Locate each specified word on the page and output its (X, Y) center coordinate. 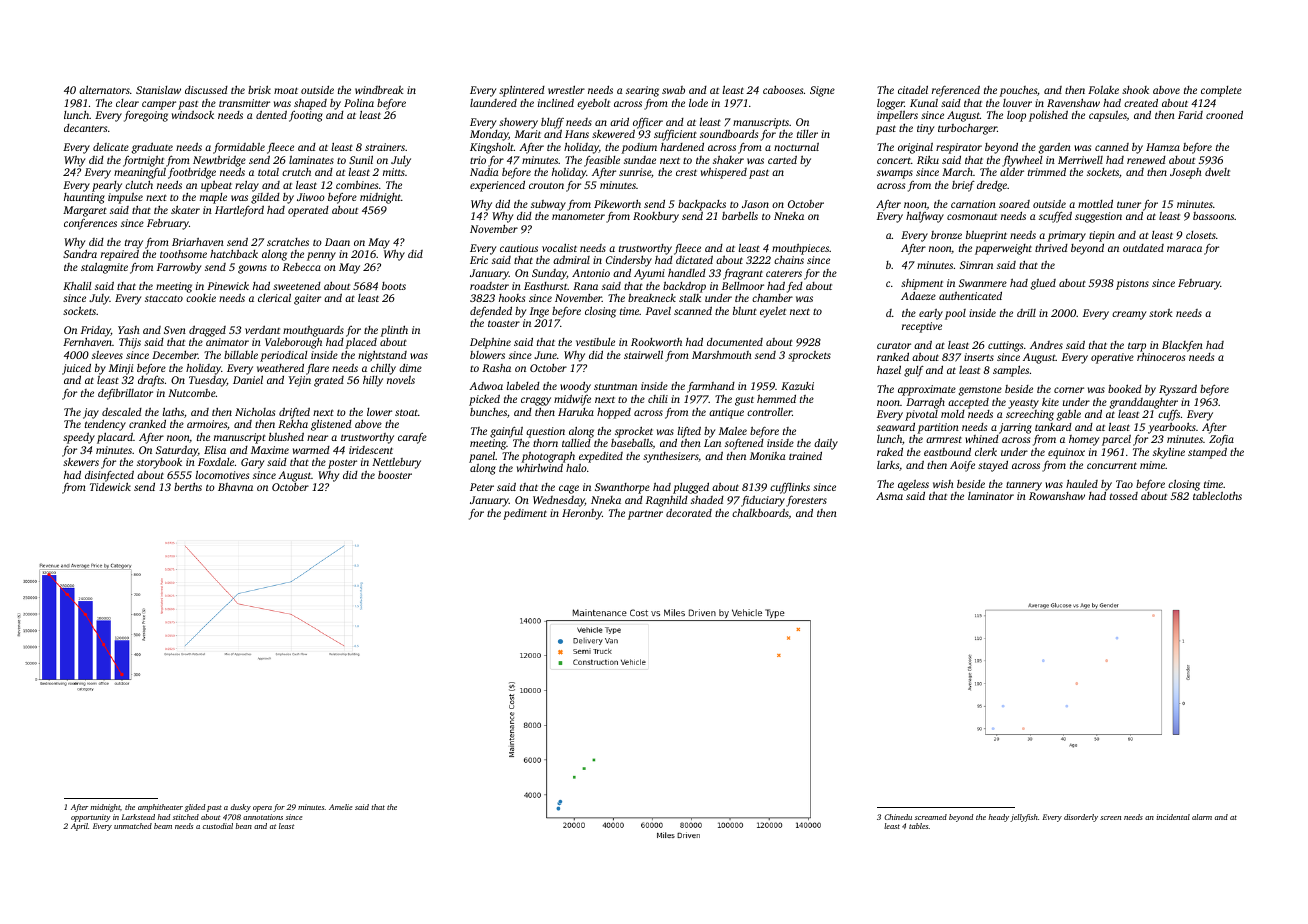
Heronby (582, 514)
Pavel (658, 311)
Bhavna (235, 487)
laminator (991, 496)
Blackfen (1182, 346)
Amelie (341, 807)
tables (919, 826)
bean (244, 826)
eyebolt (593, 104)
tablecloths (1217, 496)
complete (1221, 91)
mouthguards (313, 331)
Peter (482, 487)
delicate (111, 146)
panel (482, 457)
